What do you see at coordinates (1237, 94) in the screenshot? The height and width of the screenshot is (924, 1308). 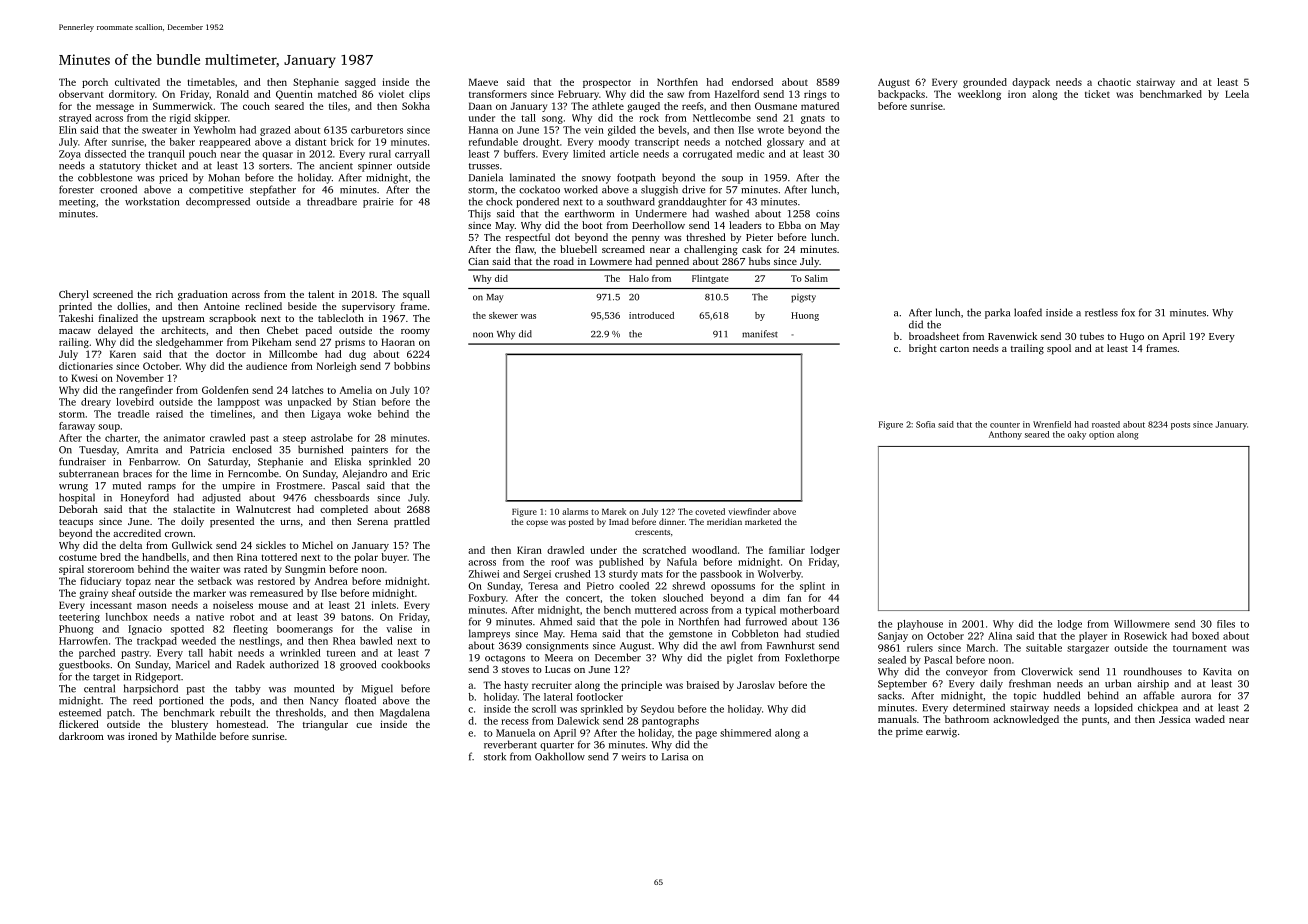 I see `Leela` at bounding box center [1237, 94].
